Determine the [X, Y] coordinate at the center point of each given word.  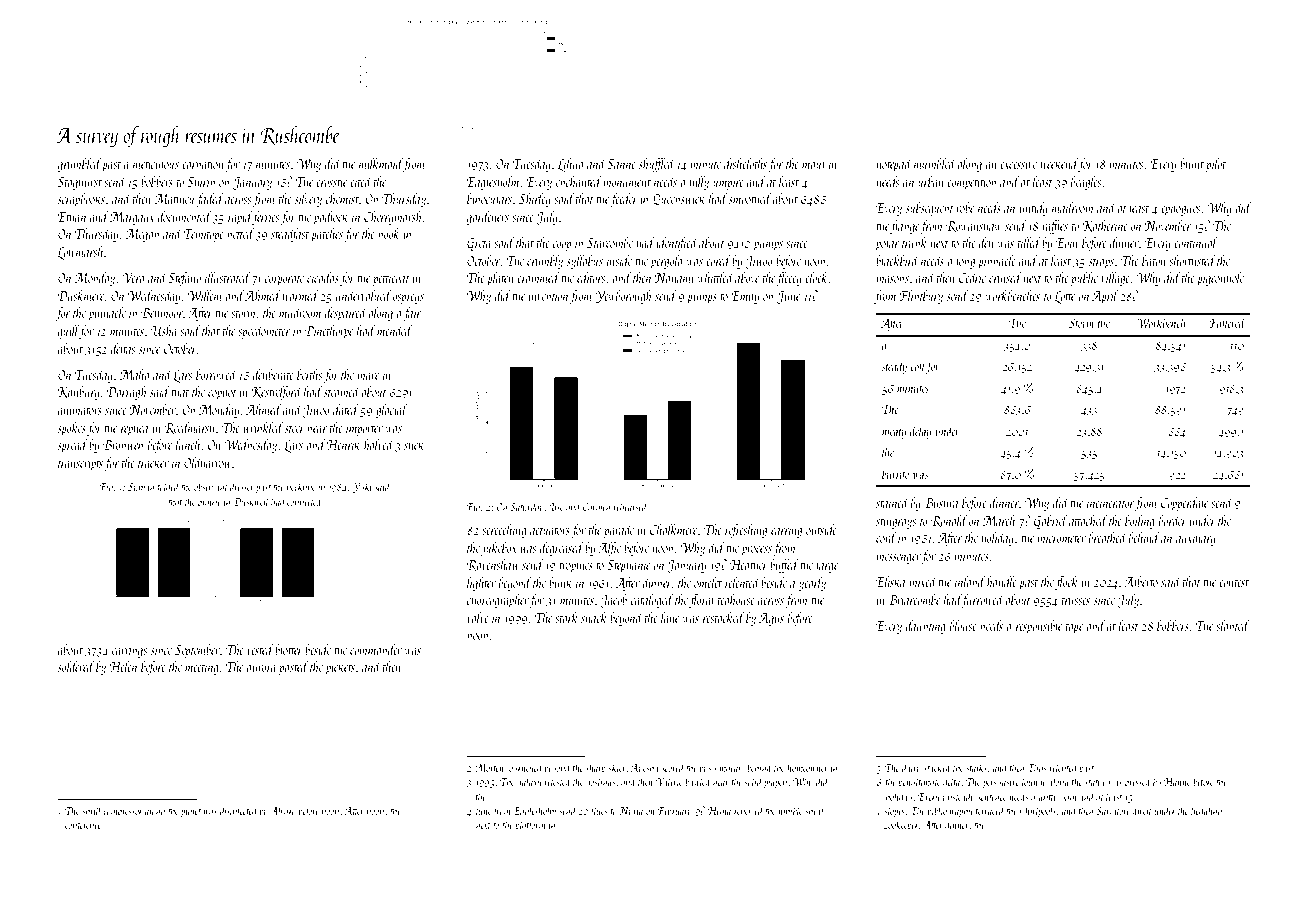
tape [1074, 628]
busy [708, 769]
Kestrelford [276, 393]
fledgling [1205, 812]
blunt [1192, 163]
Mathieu [174, 198]
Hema [719, 811]
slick [414, 444]
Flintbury [921, 297]
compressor [123, 813]
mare [368, 376]
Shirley [535, 200]
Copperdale [1184, 504]
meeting [202, 669]
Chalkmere [673, 529]
